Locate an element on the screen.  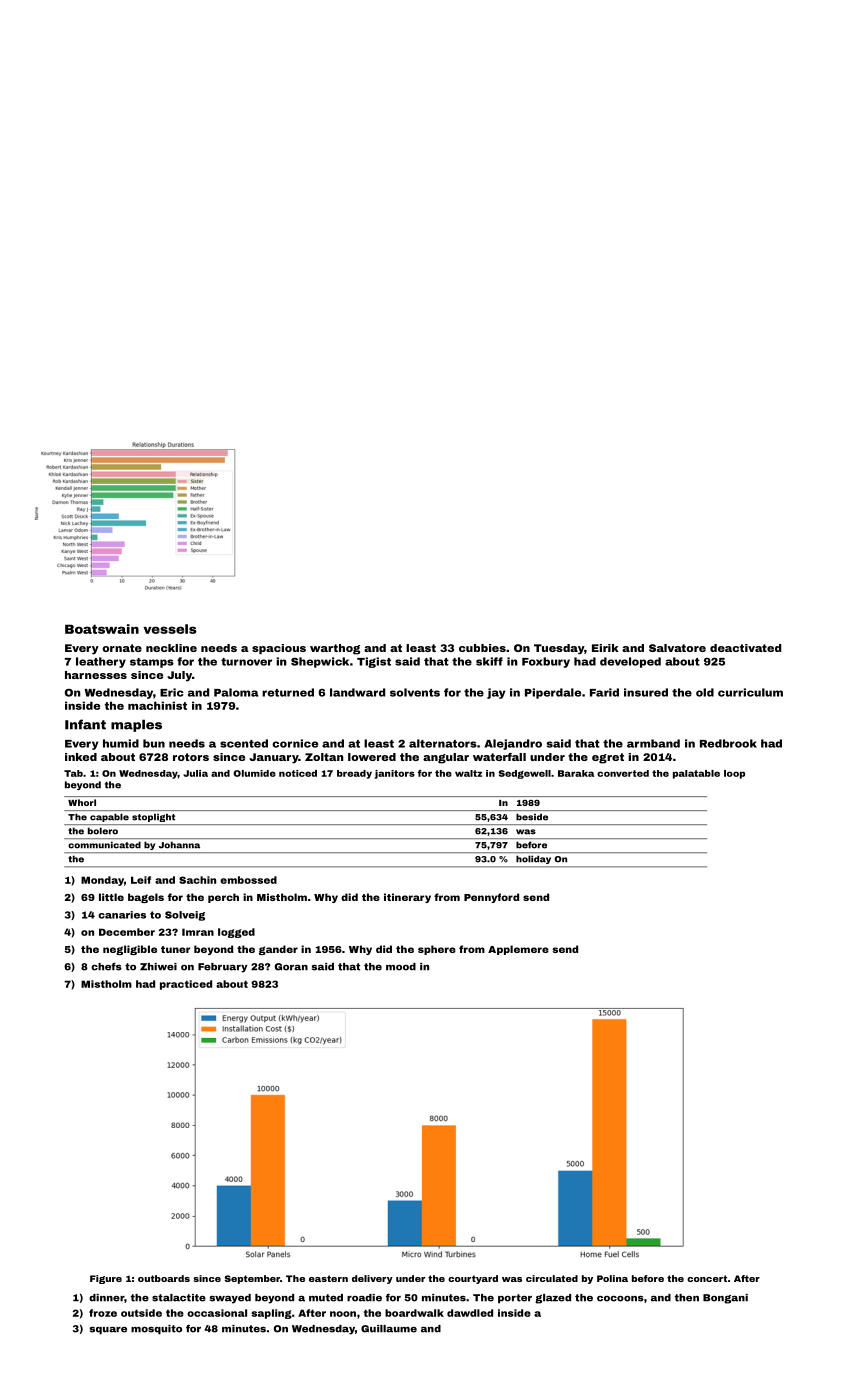
harnesses is located at coordinates (96, 675).
